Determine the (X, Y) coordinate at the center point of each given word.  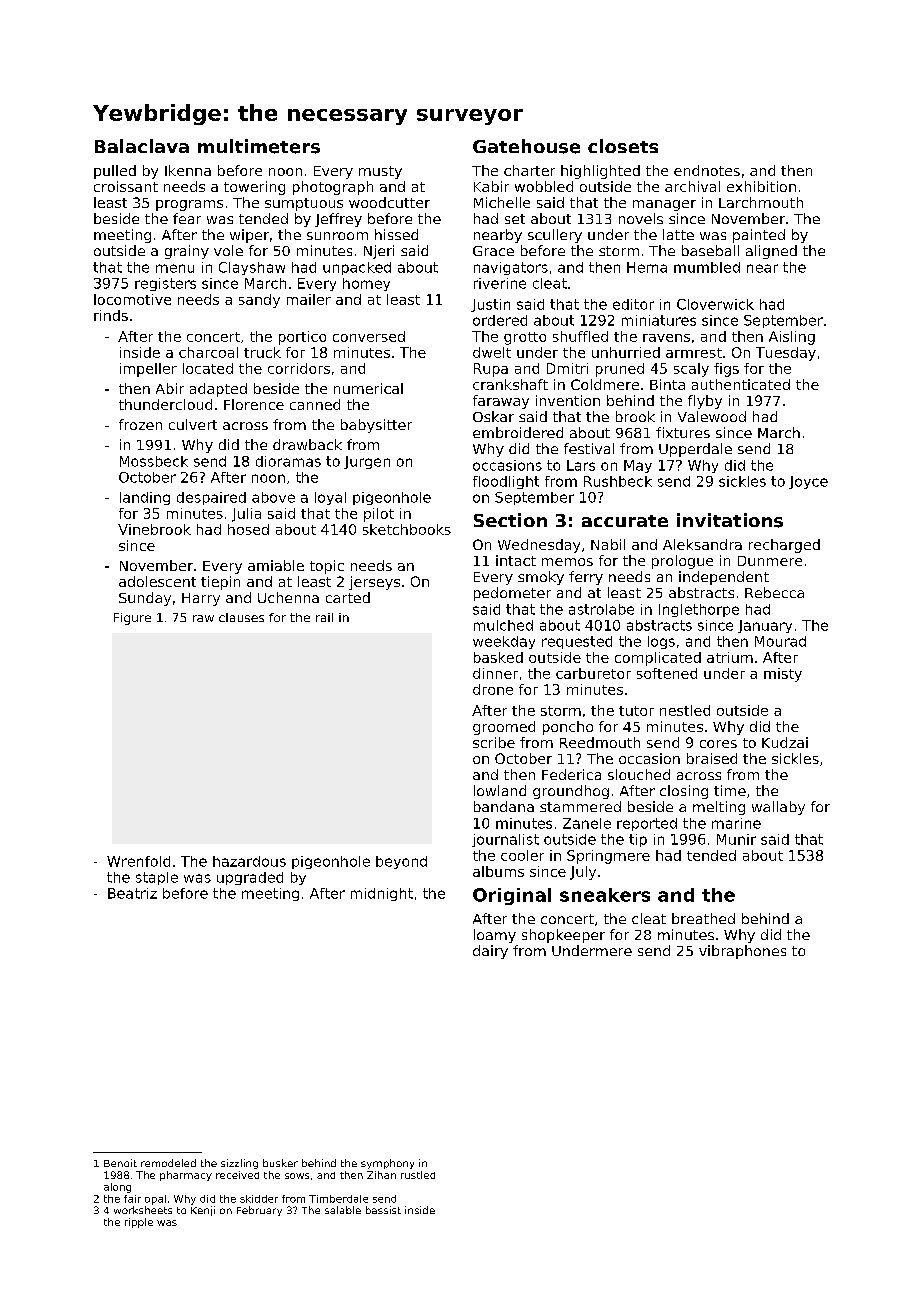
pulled (115, 172)
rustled (418, 1175)
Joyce (808, 482)
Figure (132, 619)
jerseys (374, 583)
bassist (383, 1210)
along (117, 1188)
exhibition (761, 186)
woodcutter (389, 202)
